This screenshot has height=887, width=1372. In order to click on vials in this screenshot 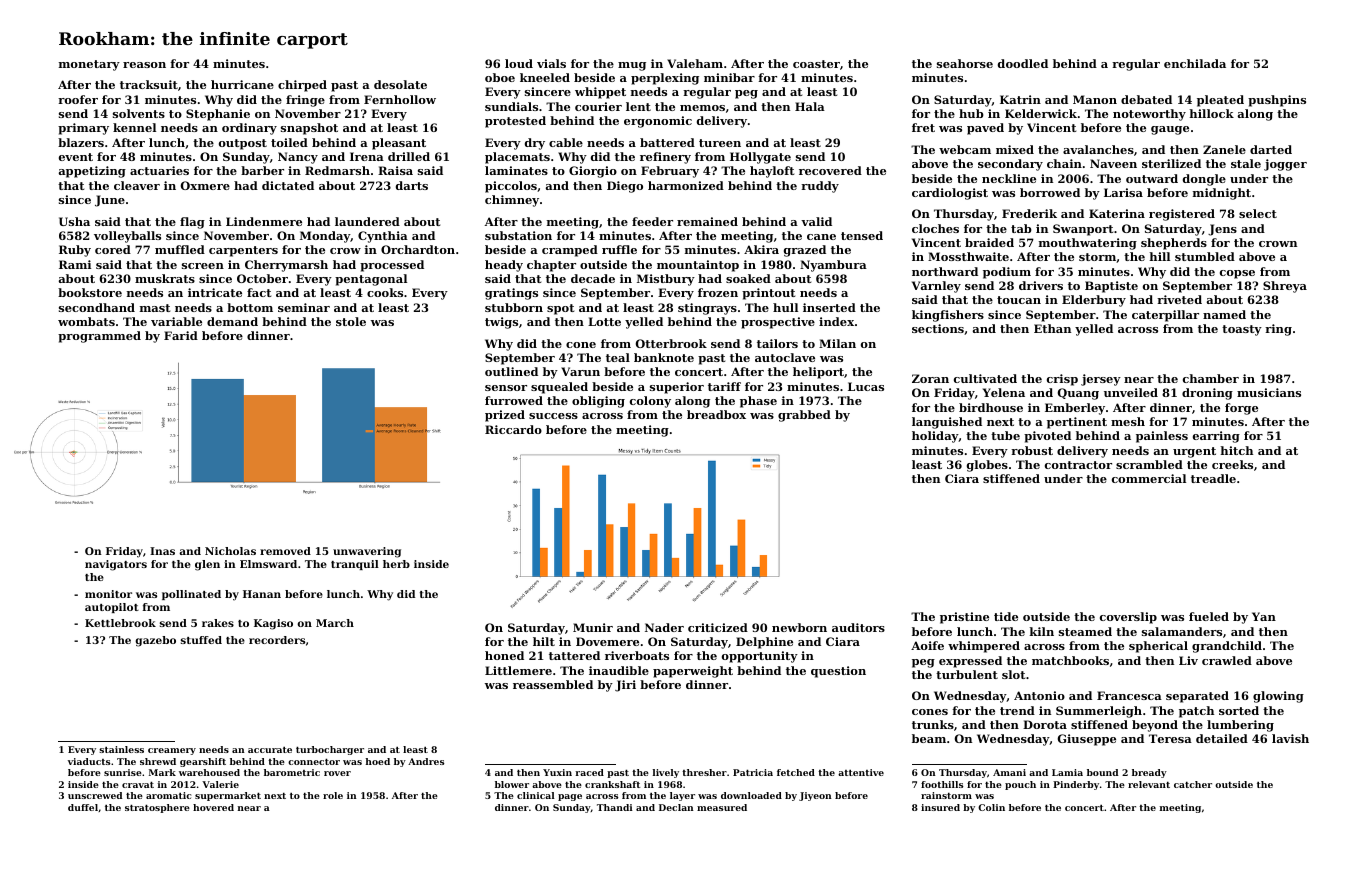, I will do `click(551, 63)`.
